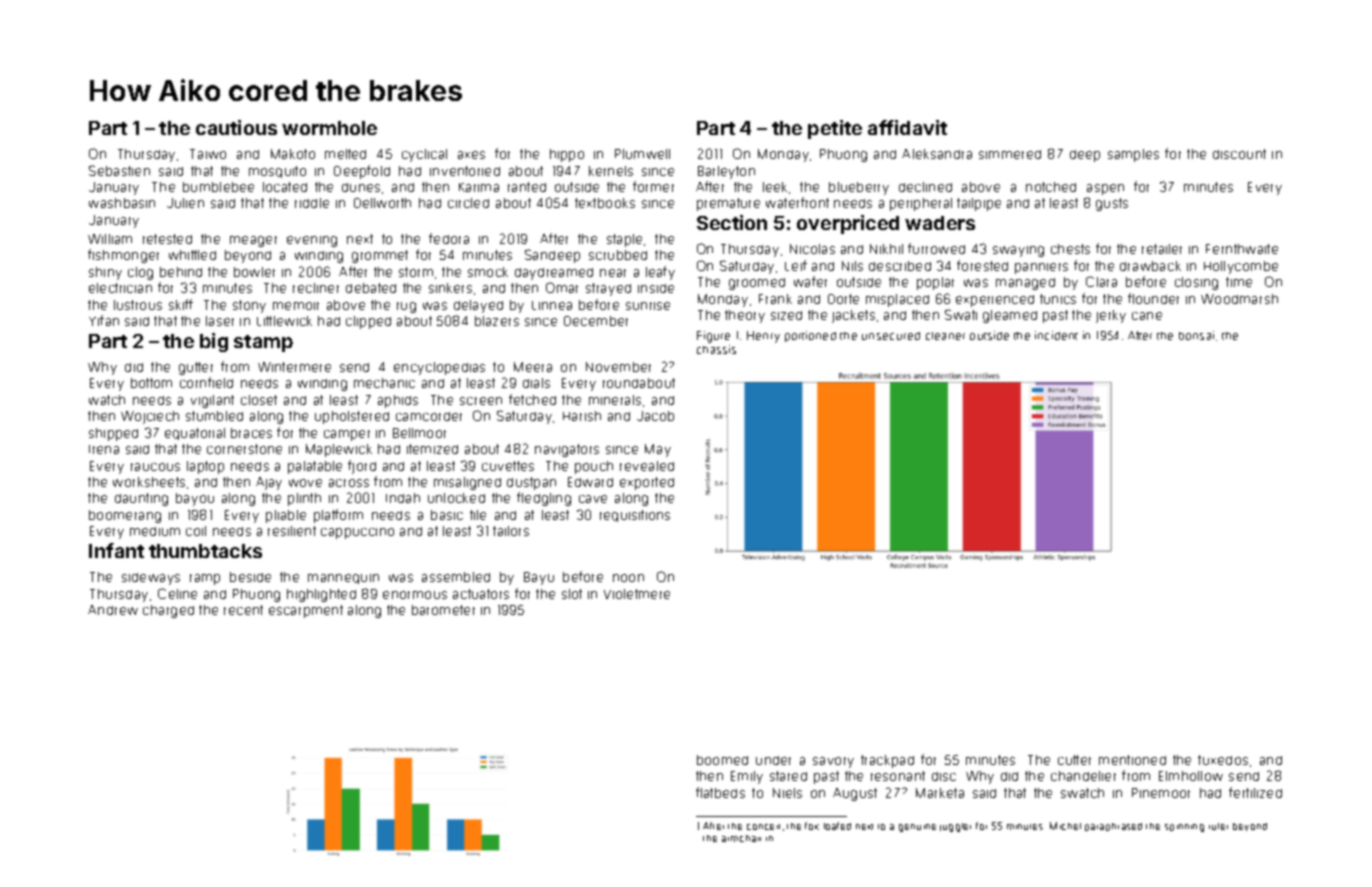 This screenshot has height=887, width=1372. I want to click on samples, so click(1133, 155).
